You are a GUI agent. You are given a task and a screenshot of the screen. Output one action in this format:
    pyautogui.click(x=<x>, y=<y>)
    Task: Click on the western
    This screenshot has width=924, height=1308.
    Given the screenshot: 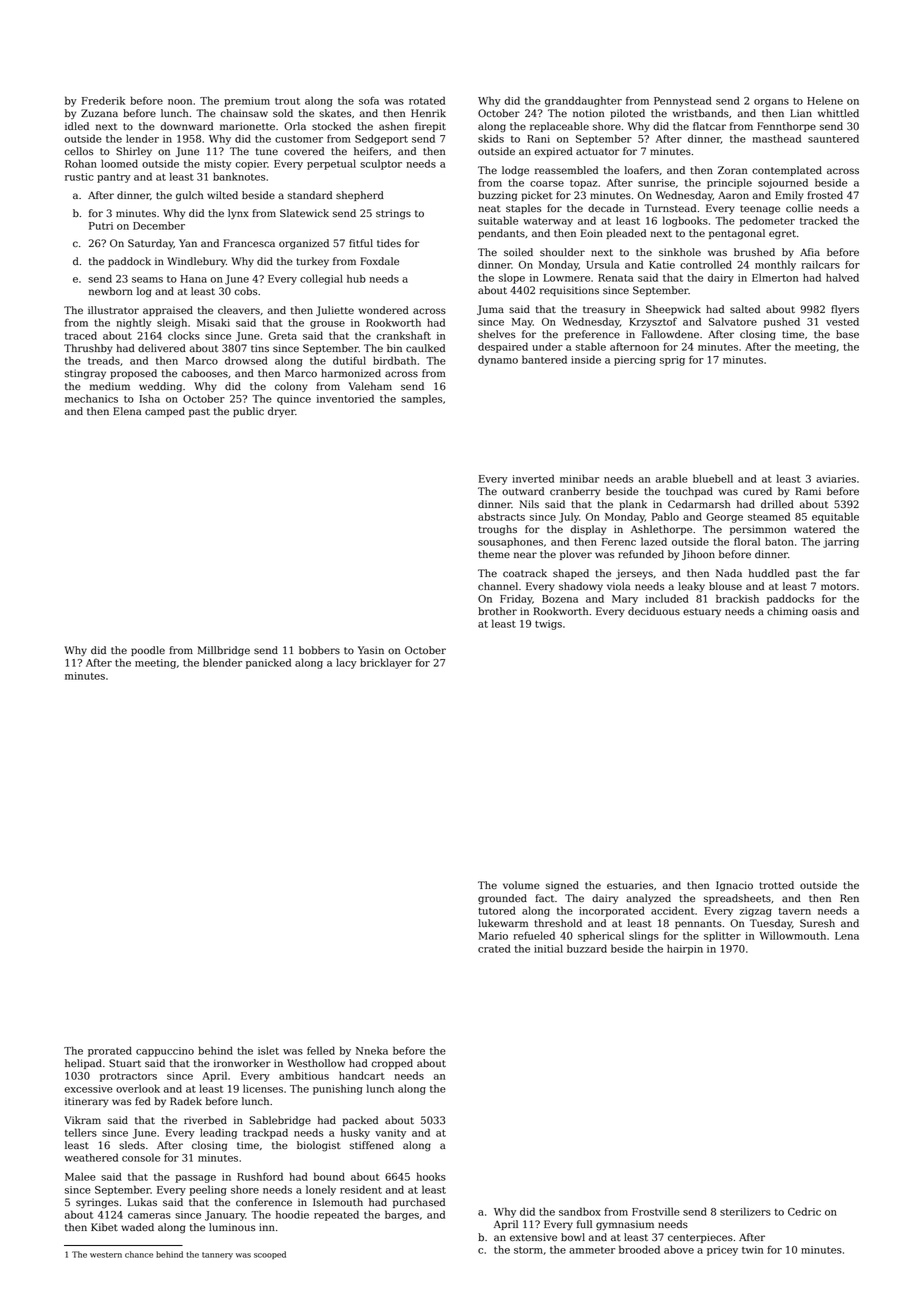 What is the action you would take?
    pyautogui.click(x=106, y=1255)
